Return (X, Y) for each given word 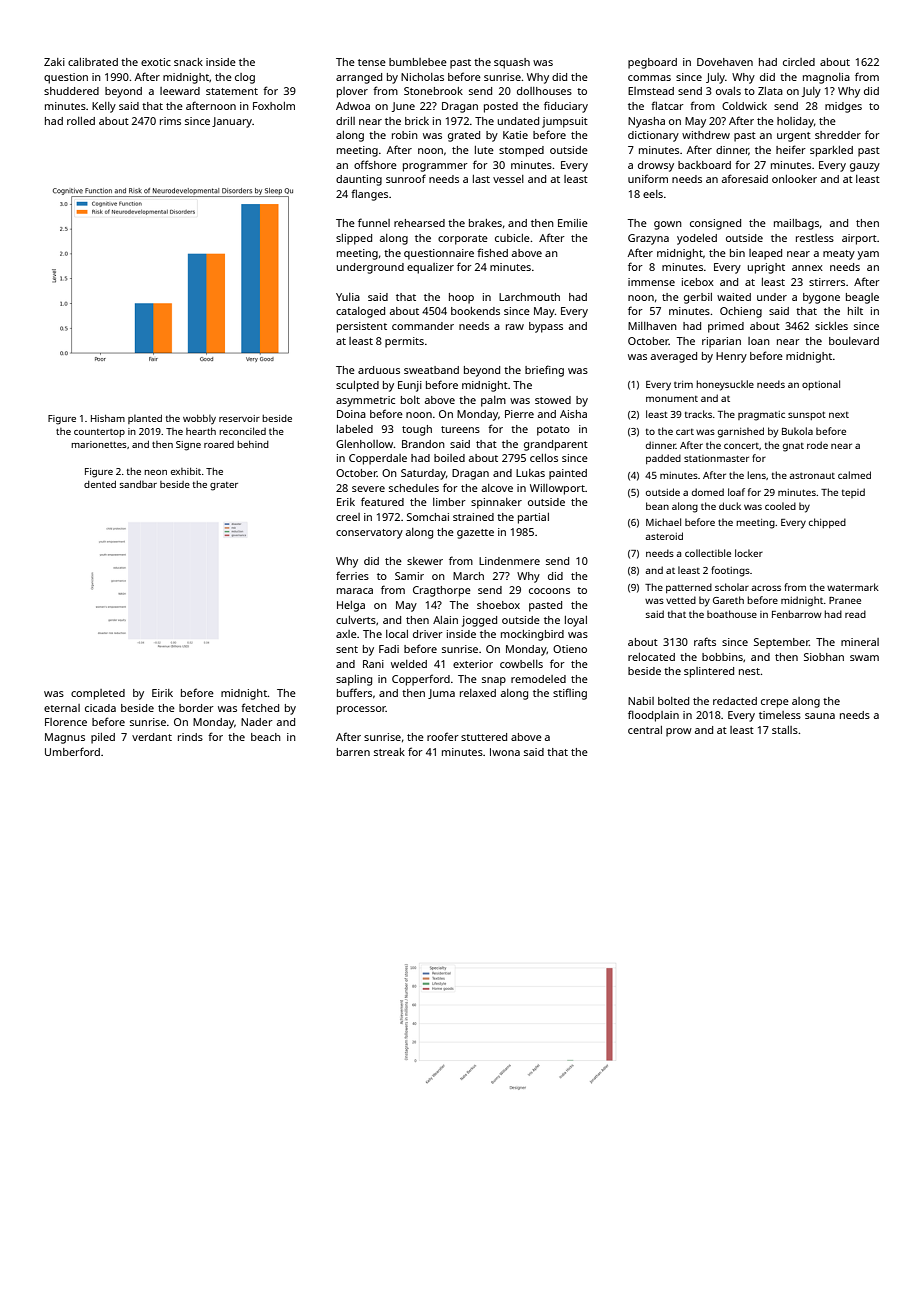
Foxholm (274, 106)
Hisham (108, 418)
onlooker (794, 179)
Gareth (728, 600)
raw (515, 327)
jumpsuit (565, 122)
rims (170, 121)
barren (353, 752)
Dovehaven (725, 62)
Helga (351, 606)
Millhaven (652, 326)
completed (98, 694)
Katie (515, 135)
